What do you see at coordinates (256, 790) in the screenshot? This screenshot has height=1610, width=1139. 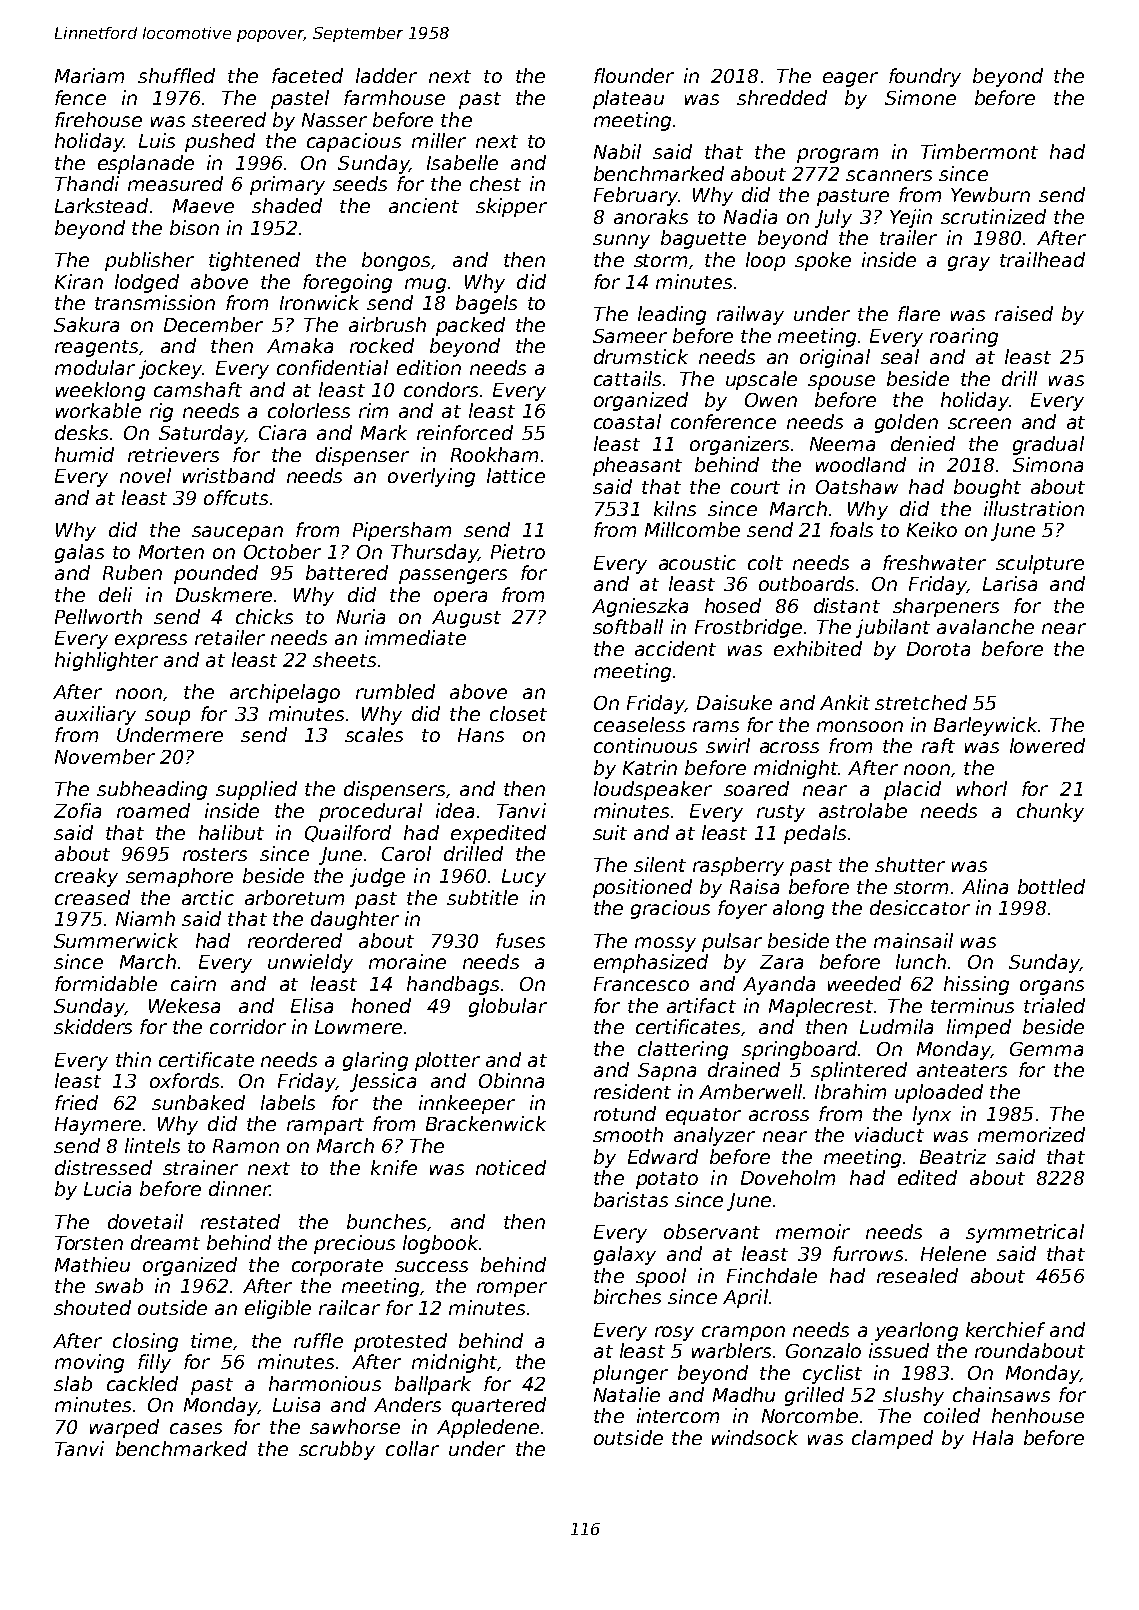 I see `supplied` at bounding box center [256, 790].
